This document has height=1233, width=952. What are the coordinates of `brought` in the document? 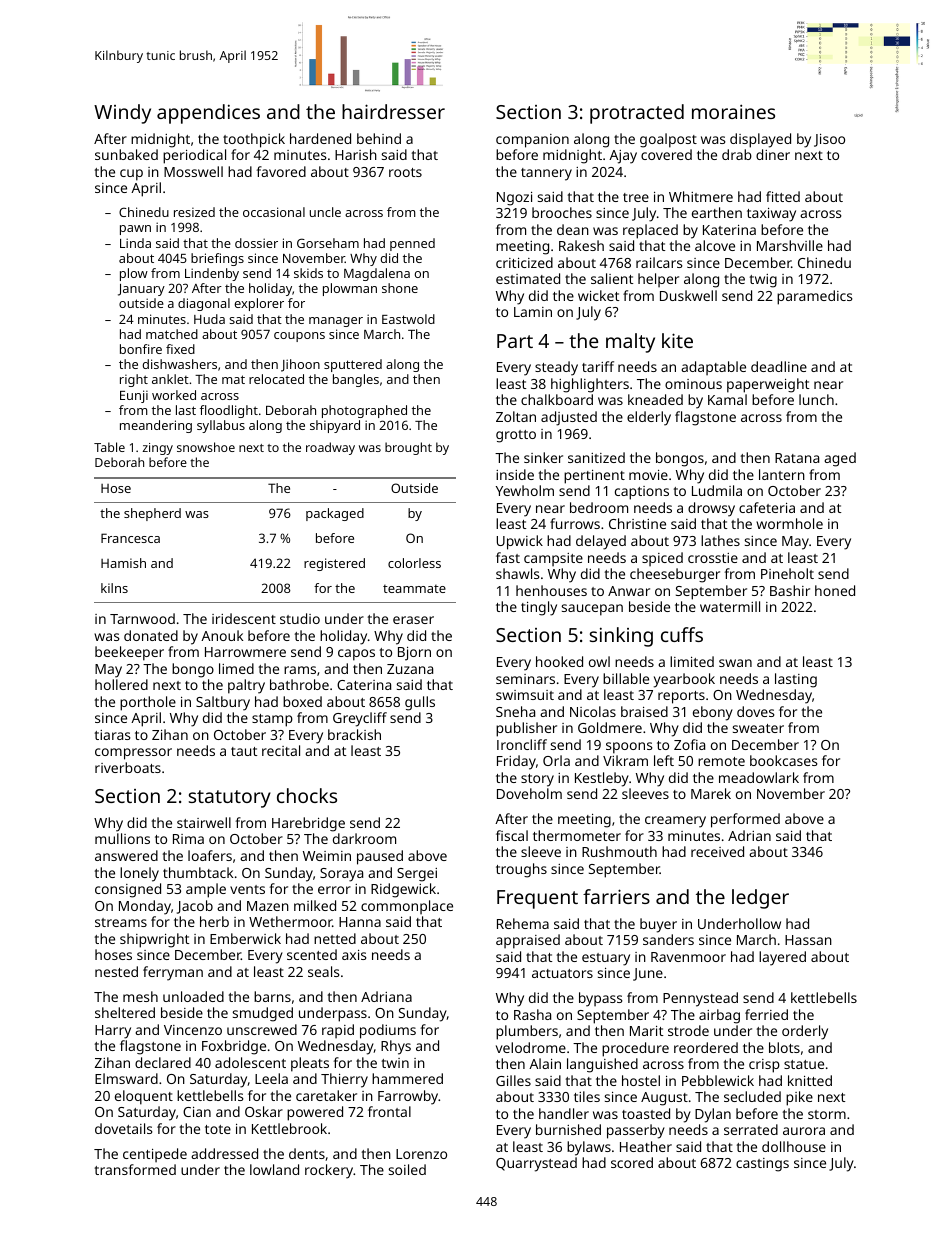 It's located at (408, 448).
